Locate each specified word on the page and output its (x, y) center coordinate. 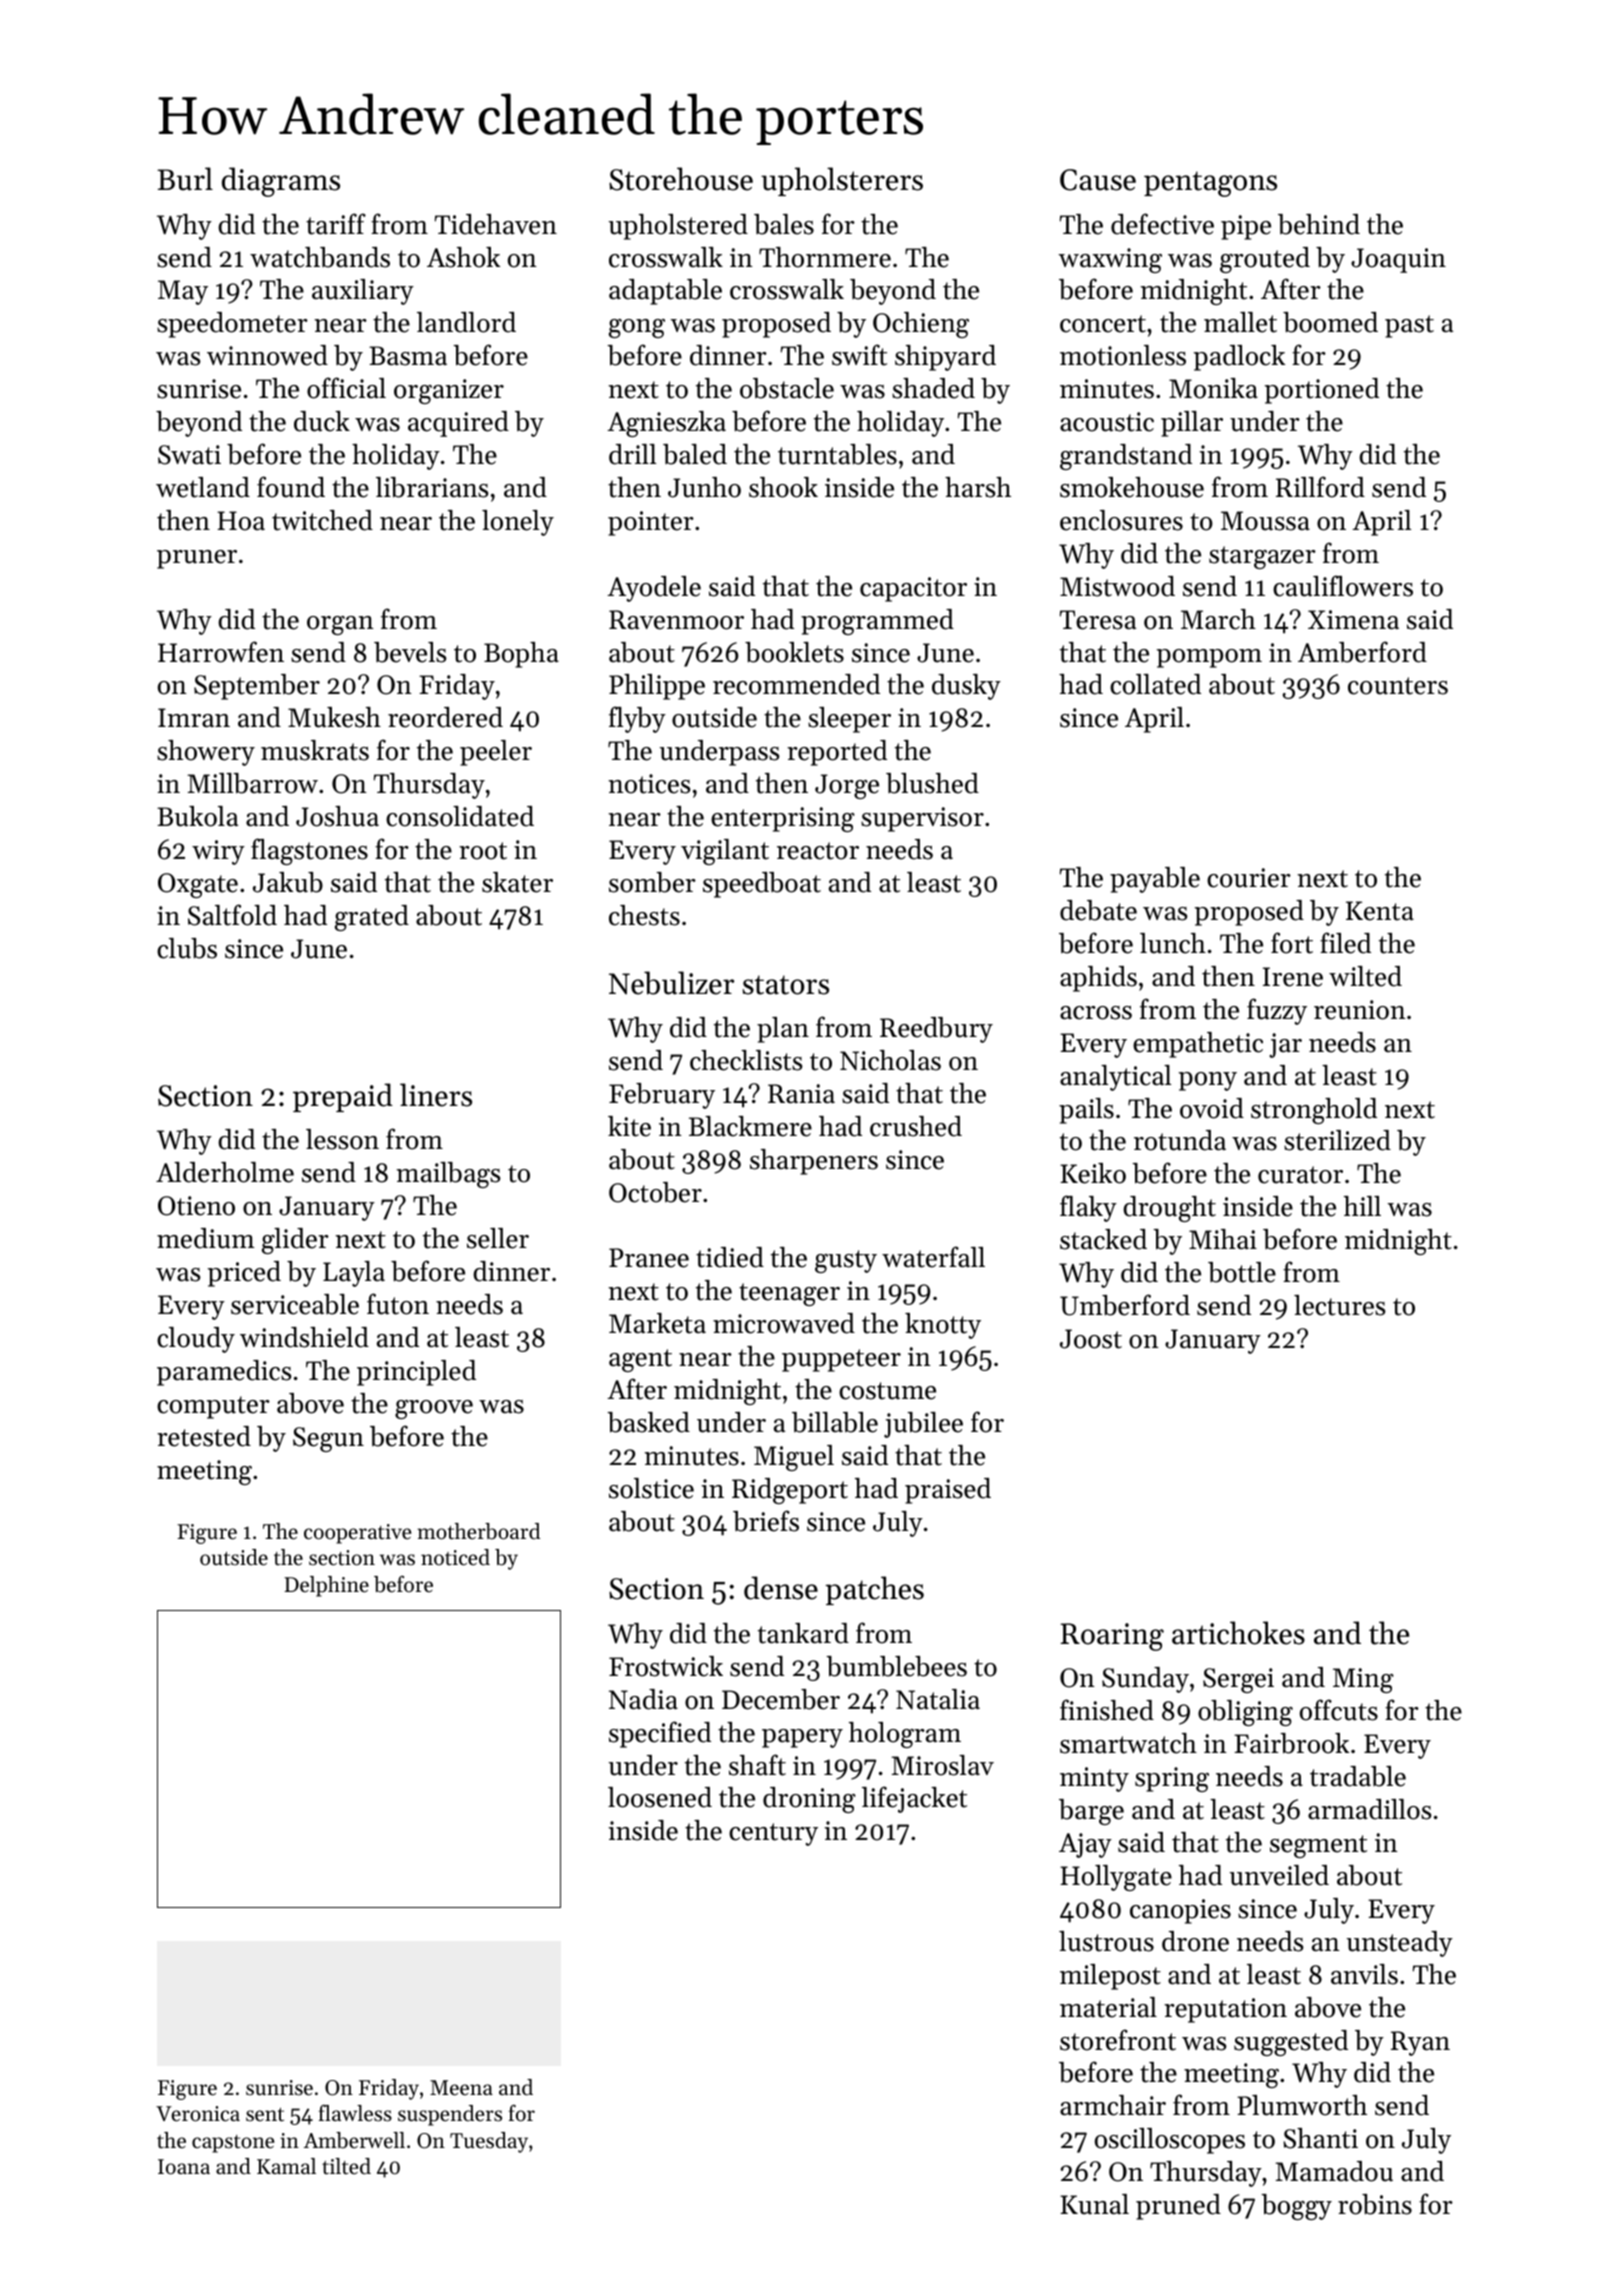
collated (1155, 684)
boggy (1296, 2207)
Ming (1363, 1680)
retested (204, 1436)
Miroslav (942, 1765)
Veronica (198, 2114)
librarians (432, 487)
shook (783, 487)
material (1108, 2007)
